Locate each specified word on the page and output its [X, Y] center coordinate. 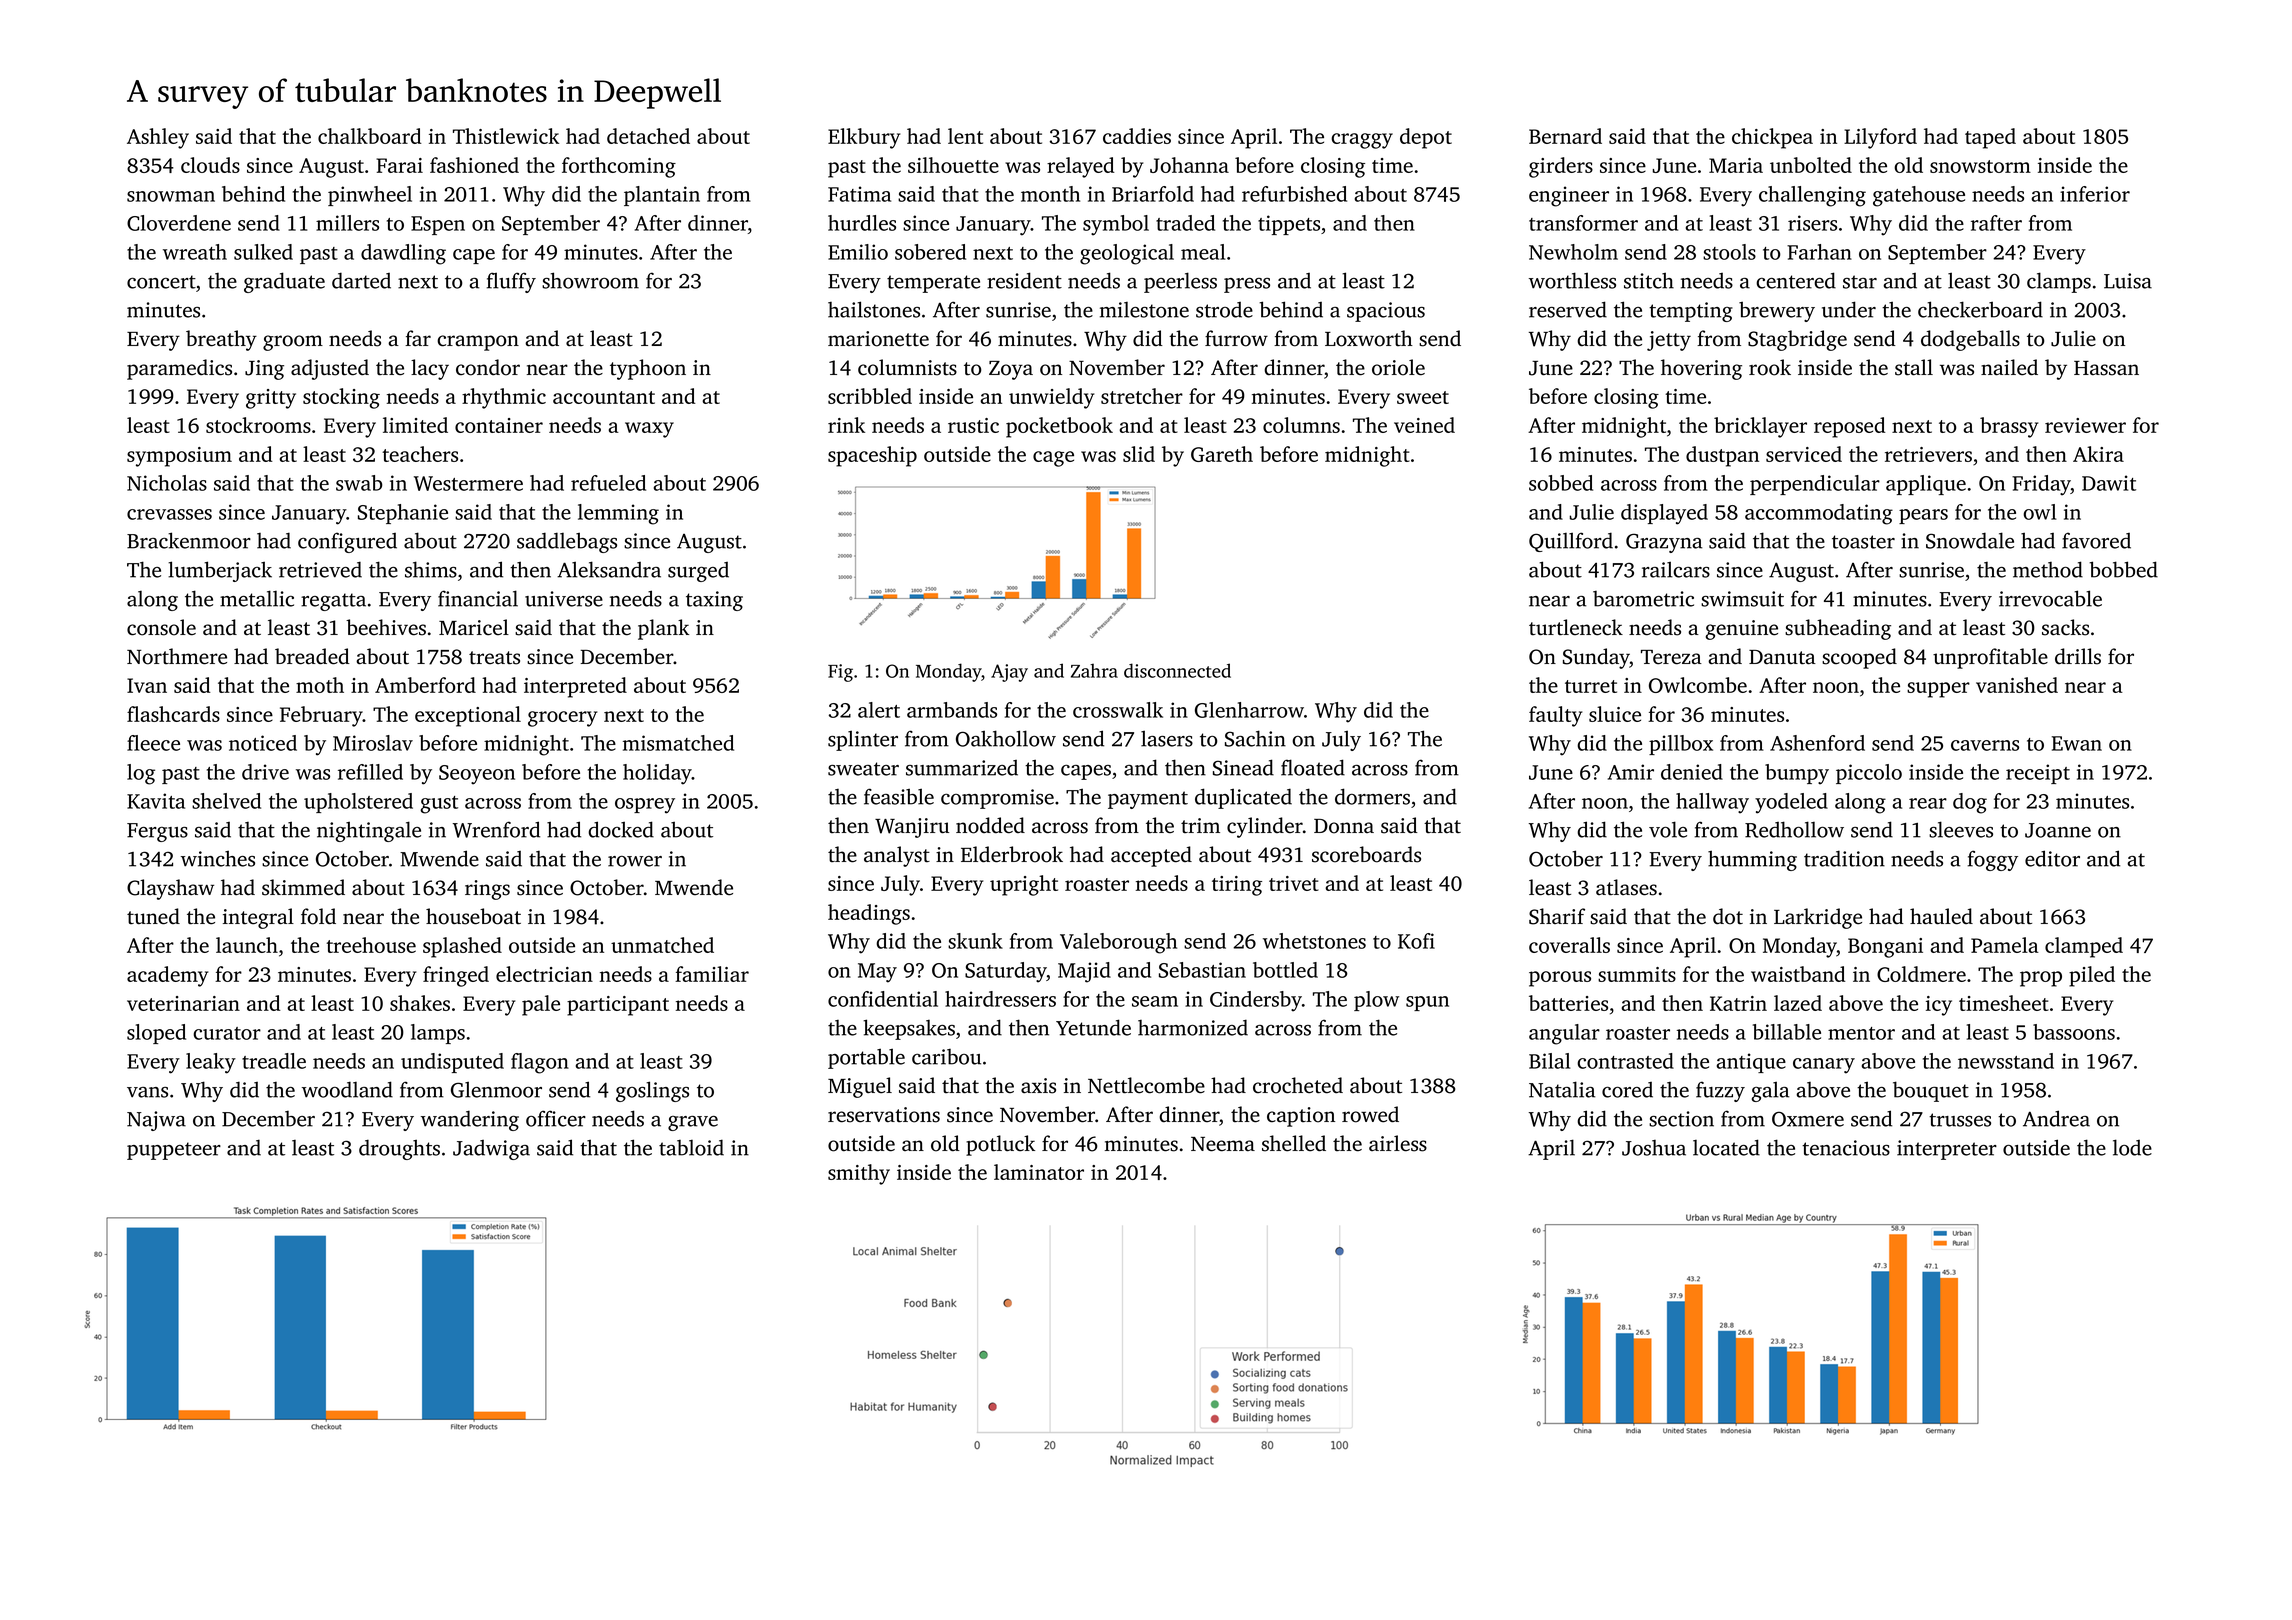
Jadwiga [491, 1150]
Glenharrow [1249, 710]
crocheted [1298, 1085]
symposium [179, 457]
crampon [478, 343]
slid [1139, 454]
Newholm [1573, 252]
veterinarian [183, 1003]
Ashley [158, 138]
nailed [2009, 367]
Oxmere [1808, 1119]
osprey [645, 806]
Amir [1631, 772]
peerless [1180, 282]
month [1050, 194]
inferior [2095, 194]
